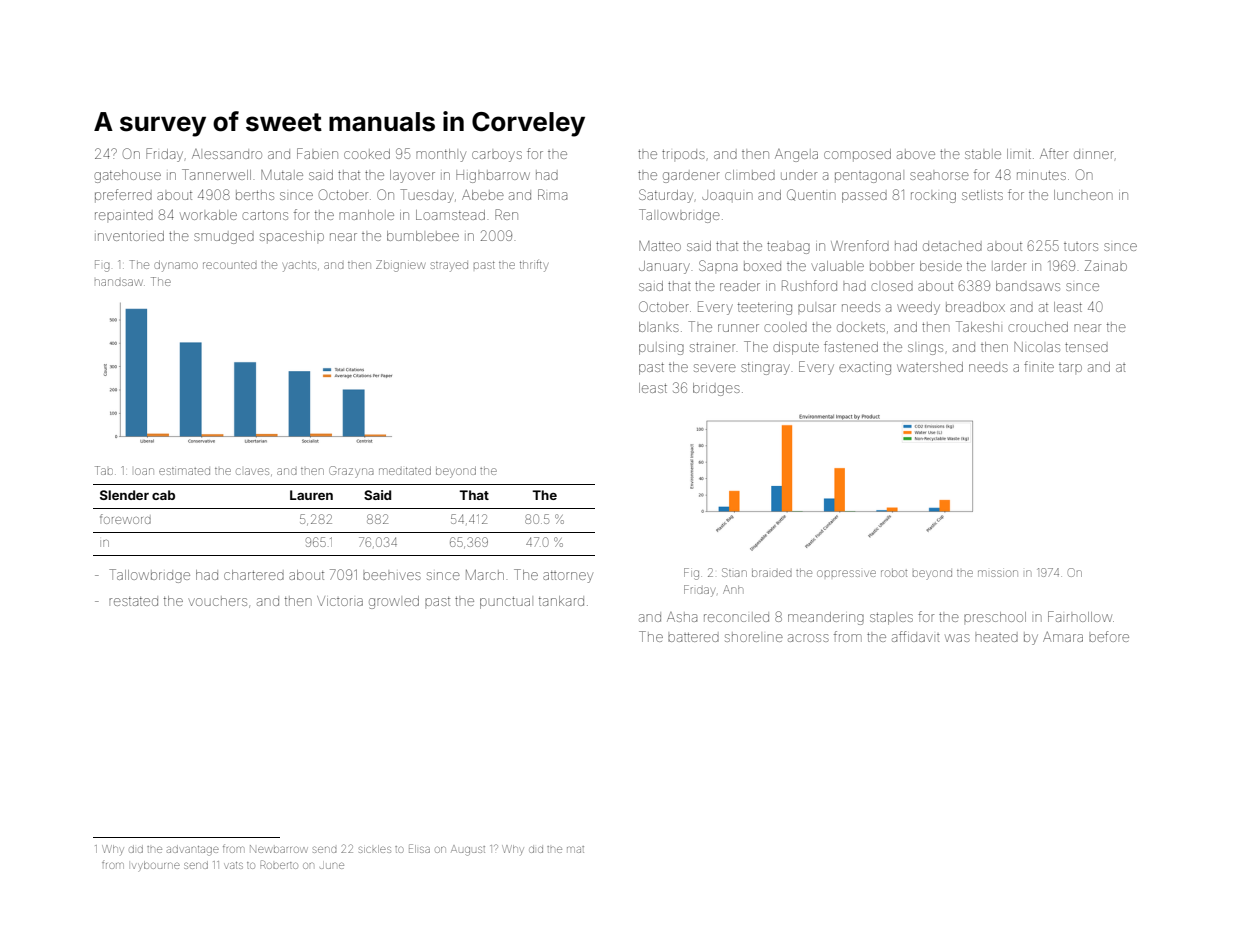 The image size is (1233, 952). I want to click on vats, so click(234, 865).
